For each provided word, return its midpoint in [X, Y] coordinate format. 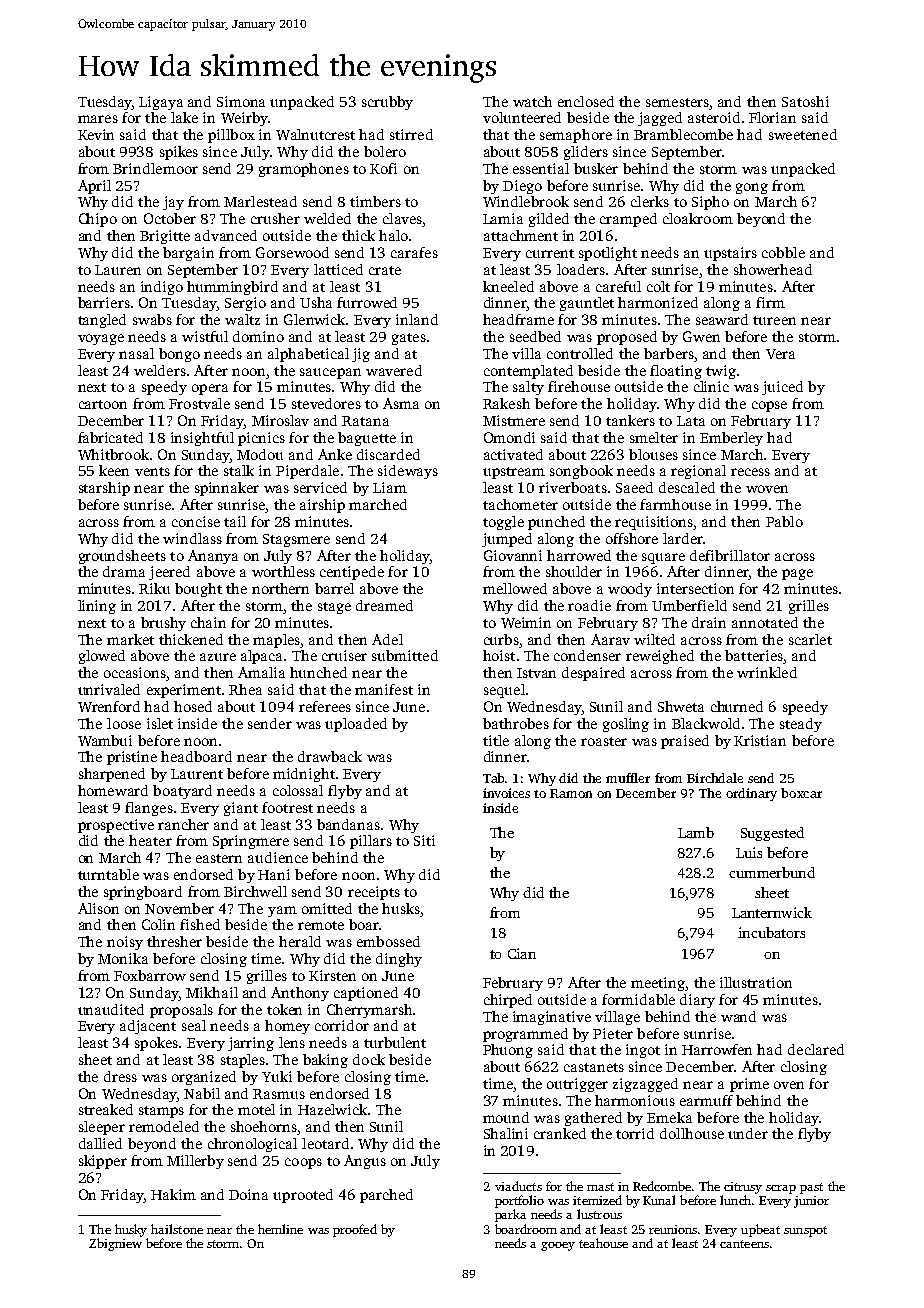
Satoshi [805, 101]
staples [243, 1061]
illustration [756, 982]
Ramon [571, 793]
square [663, 558]
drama [124, 571]
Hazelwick [332, 1109]
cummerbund [772, 872]
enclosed [586, 101]
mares [98, 119]
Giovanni [513, 555]
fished [200, 924]
